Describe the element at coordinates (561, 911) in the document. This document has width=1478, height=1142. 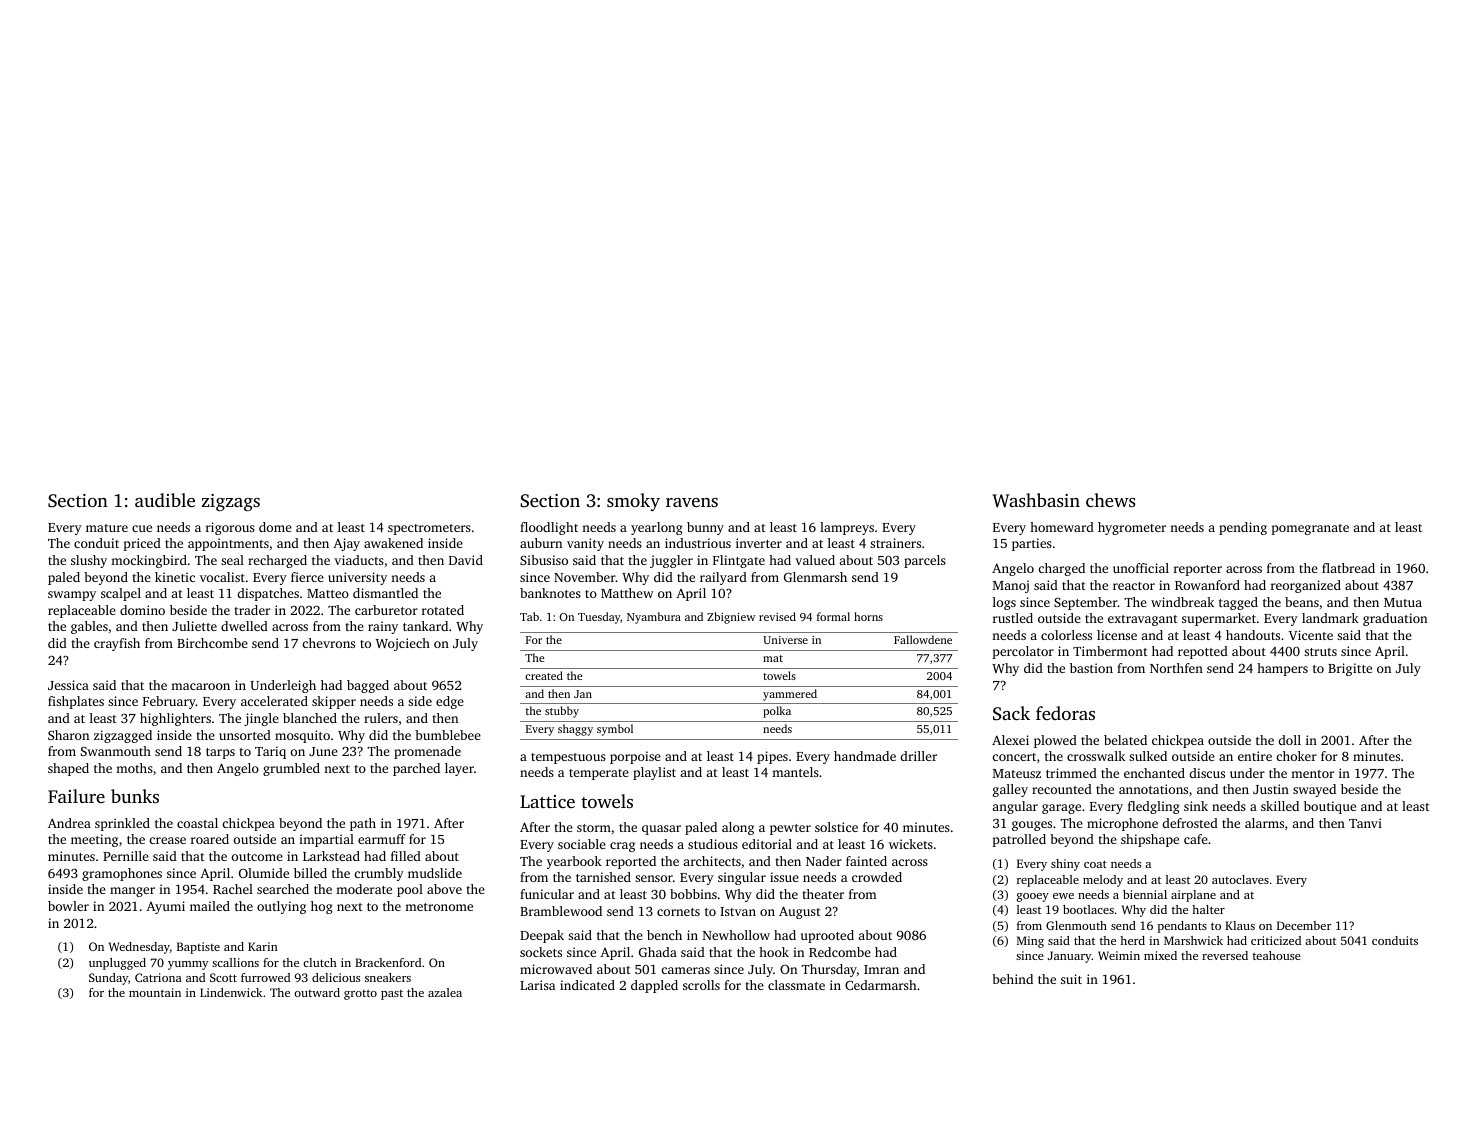
I see `Bramblewood` at that location.
